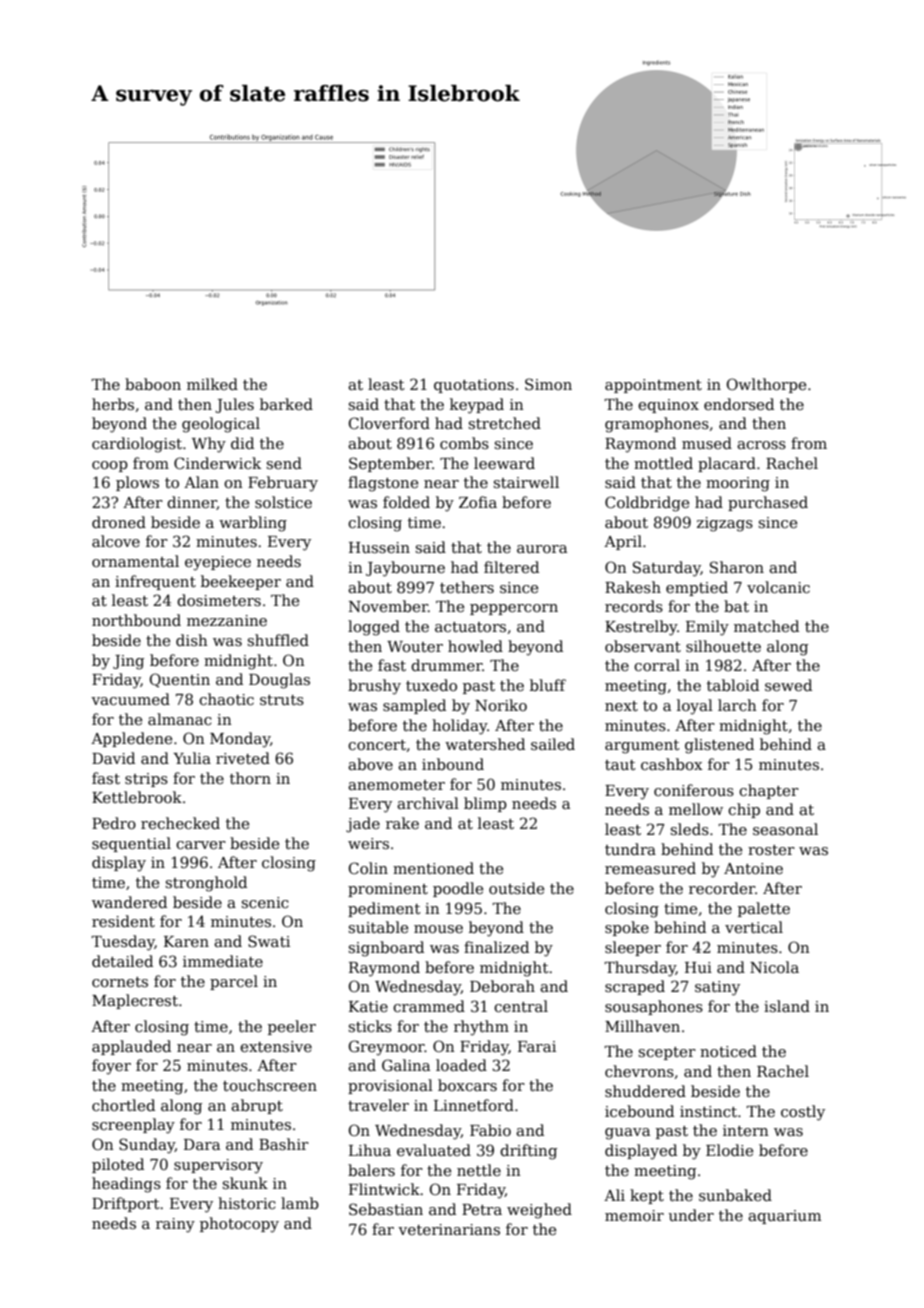 The width and height of the screenshot is (924, 1308). I want to click on Greymoor, so click(387, 1048).
